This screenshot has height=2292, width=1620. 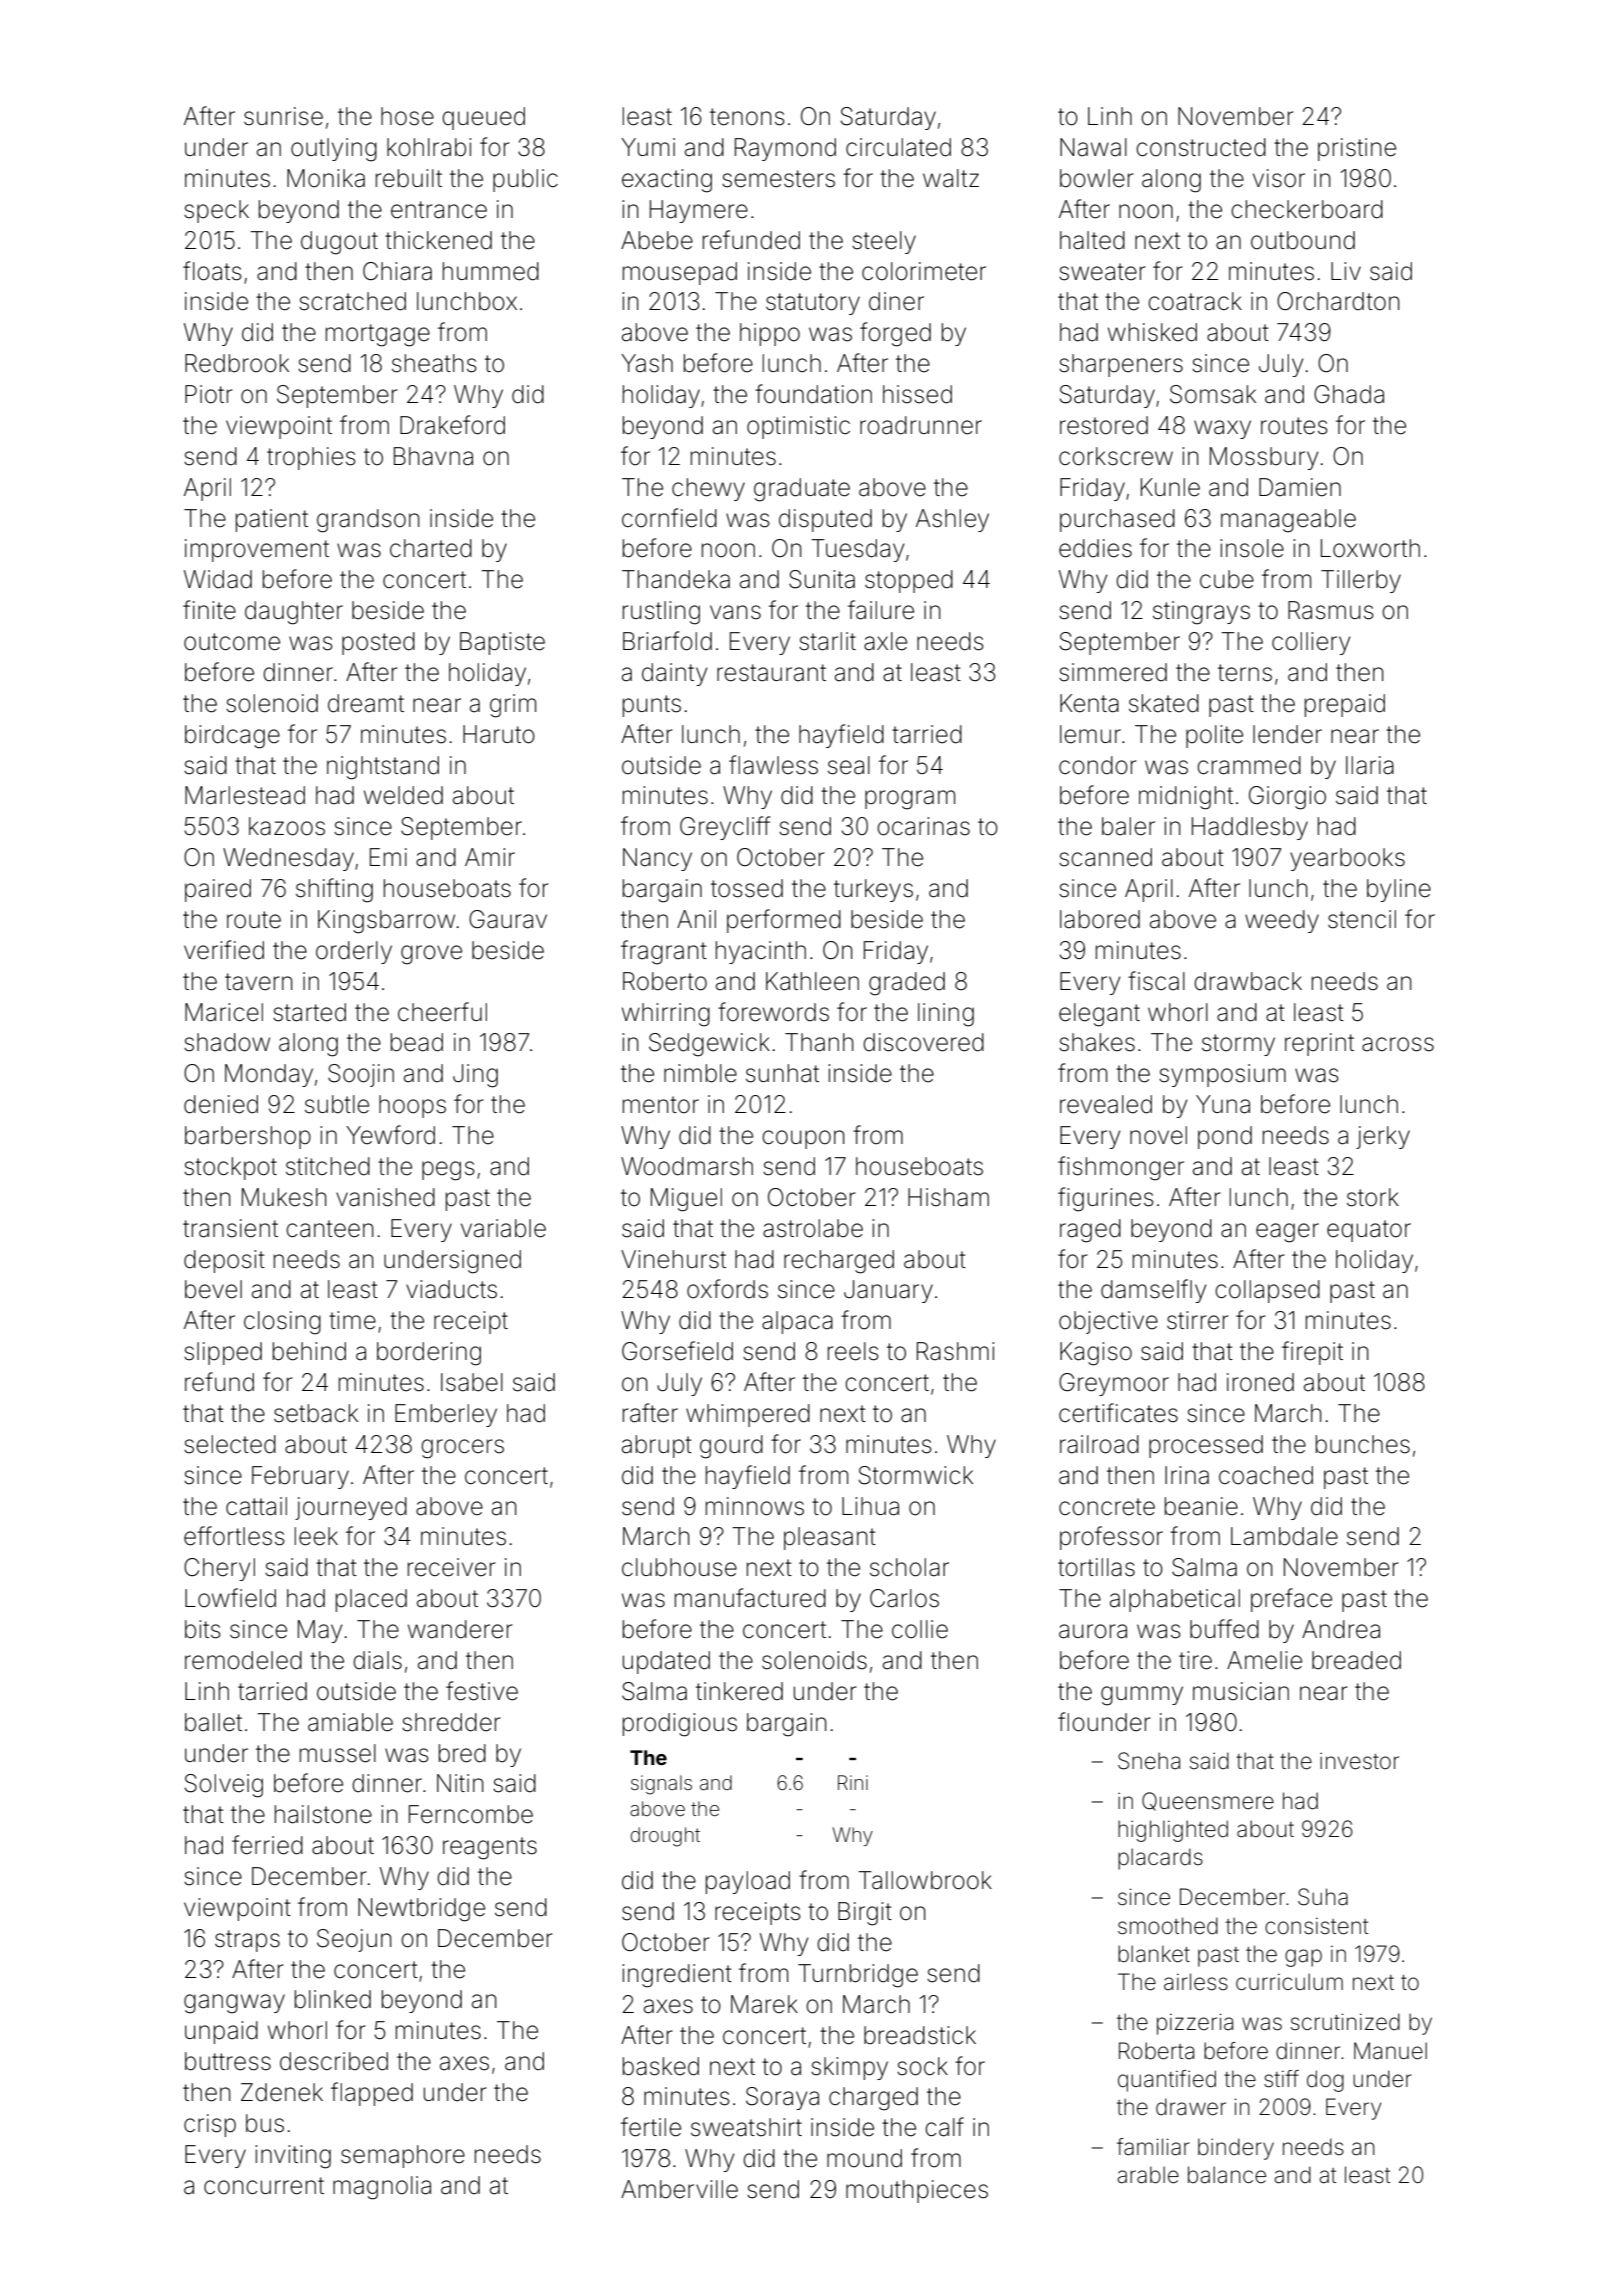 I want to click on circulated, so click(x=898, y=147).
